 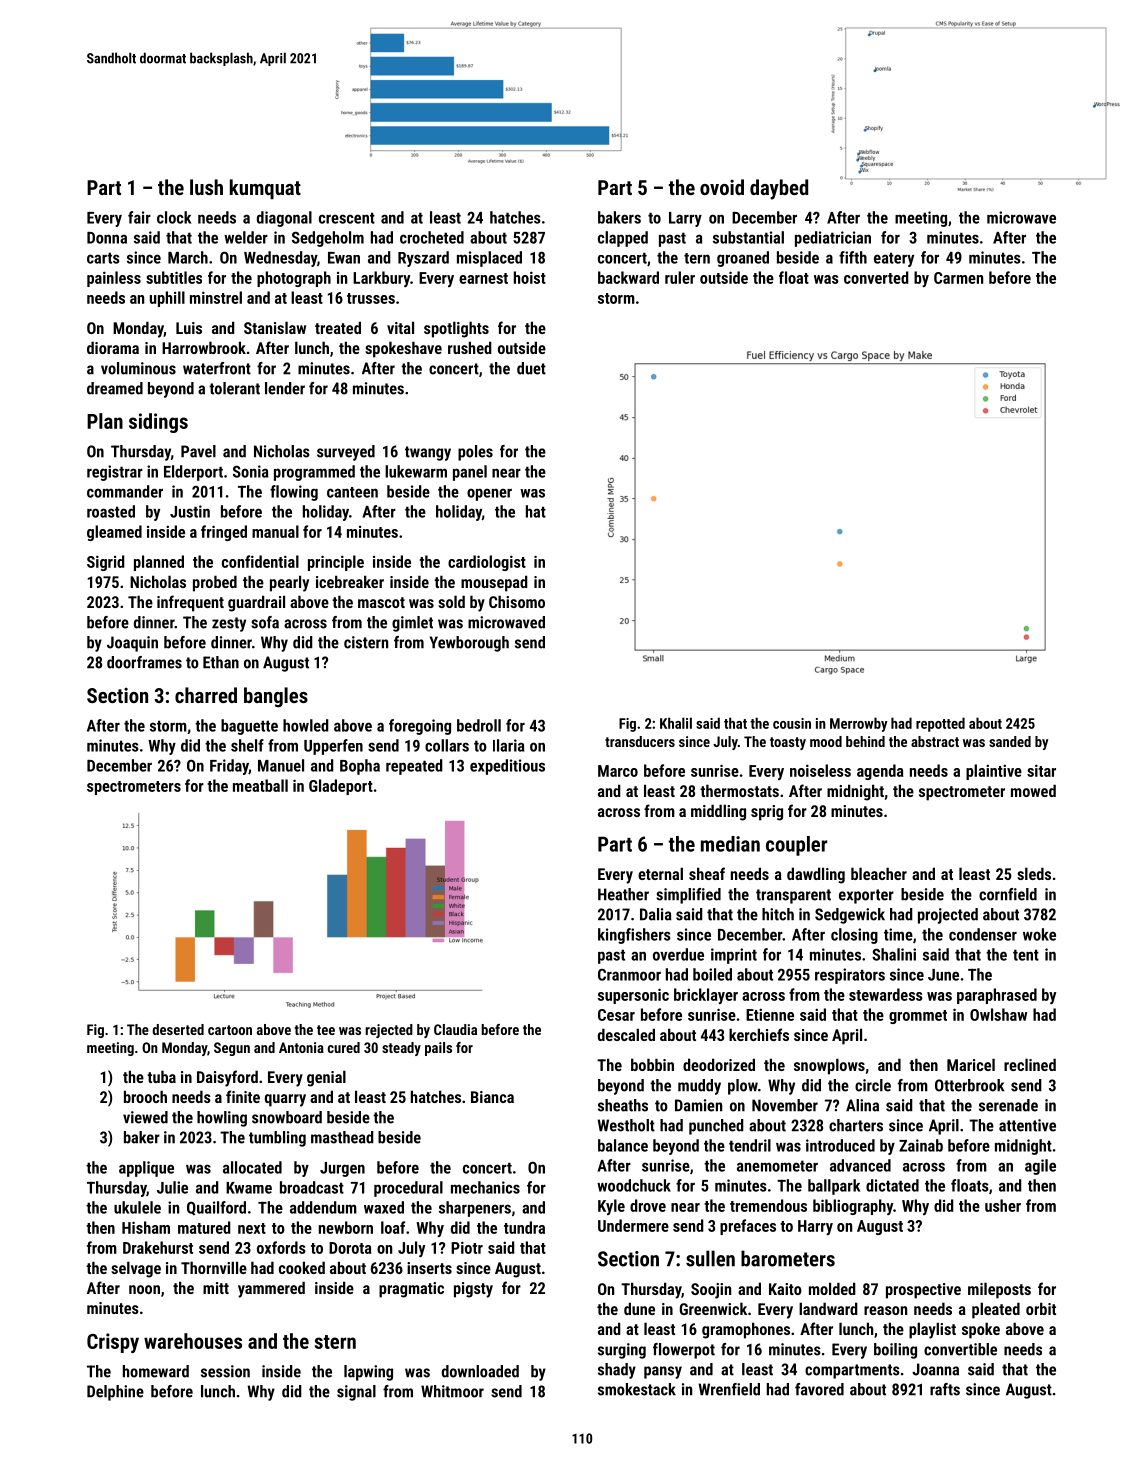 I want to click on meatball, so click(x=260, y=785).
